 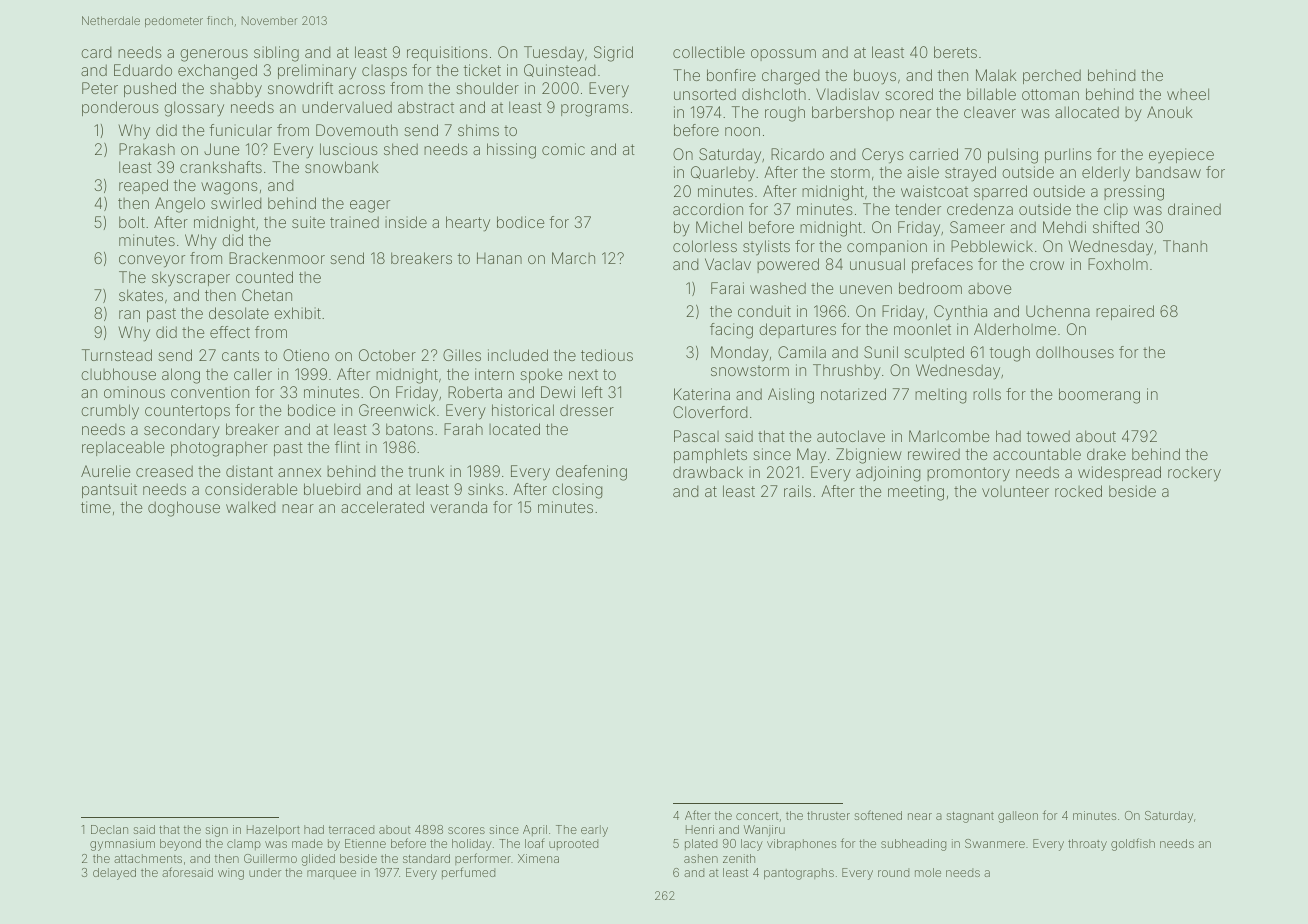 What do you see at coordinates (1170, 112) in the image?
I see `Anouk` at bounding box center [1170, 112].
